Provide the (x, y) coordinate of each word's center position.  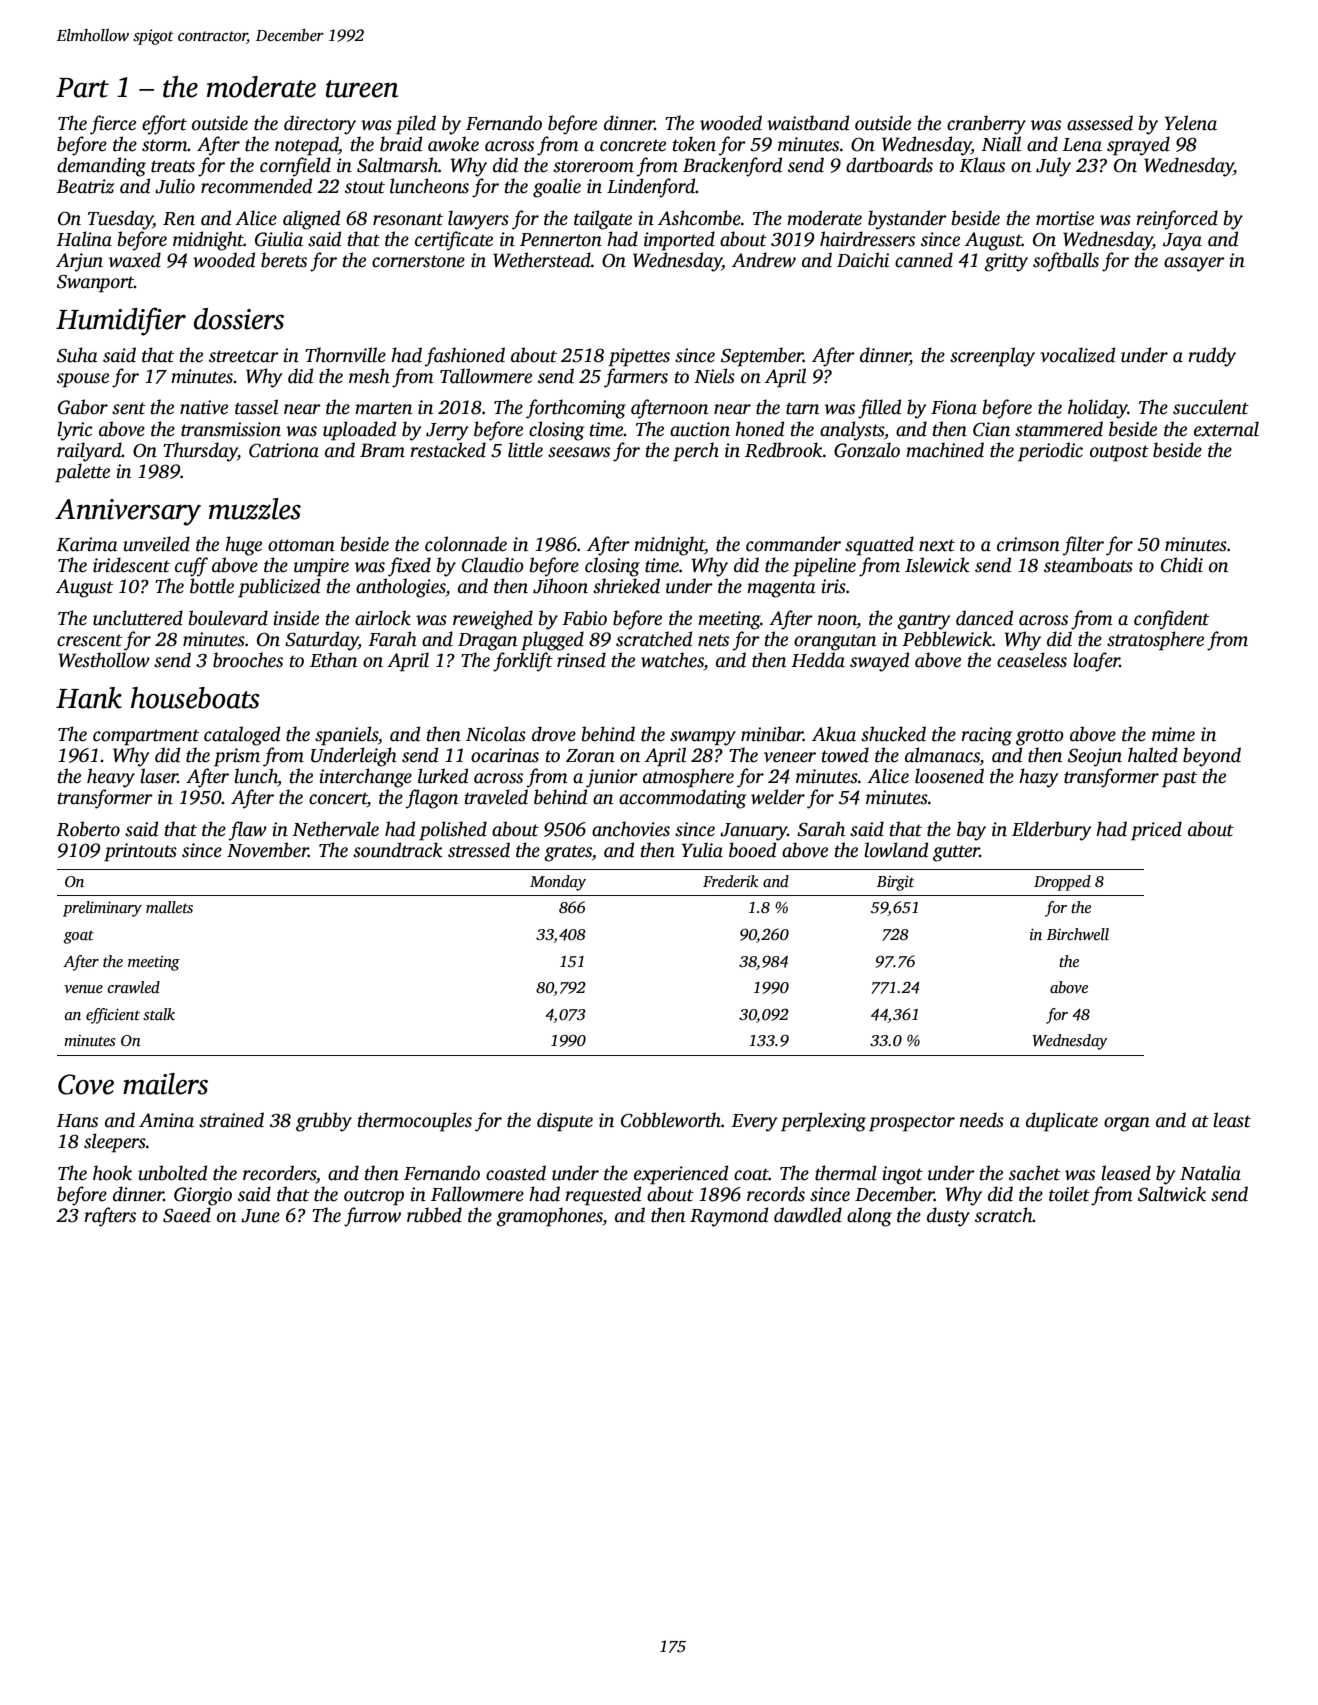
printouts (140, 852)
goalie (557, 188)
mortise (1065, 218)
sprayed (1138, 146)
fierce (113, 125)
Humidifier (121, 321)
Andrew (764, 260)
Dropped (1062, 883)
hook (112, 1173)
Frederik (730, 881)
